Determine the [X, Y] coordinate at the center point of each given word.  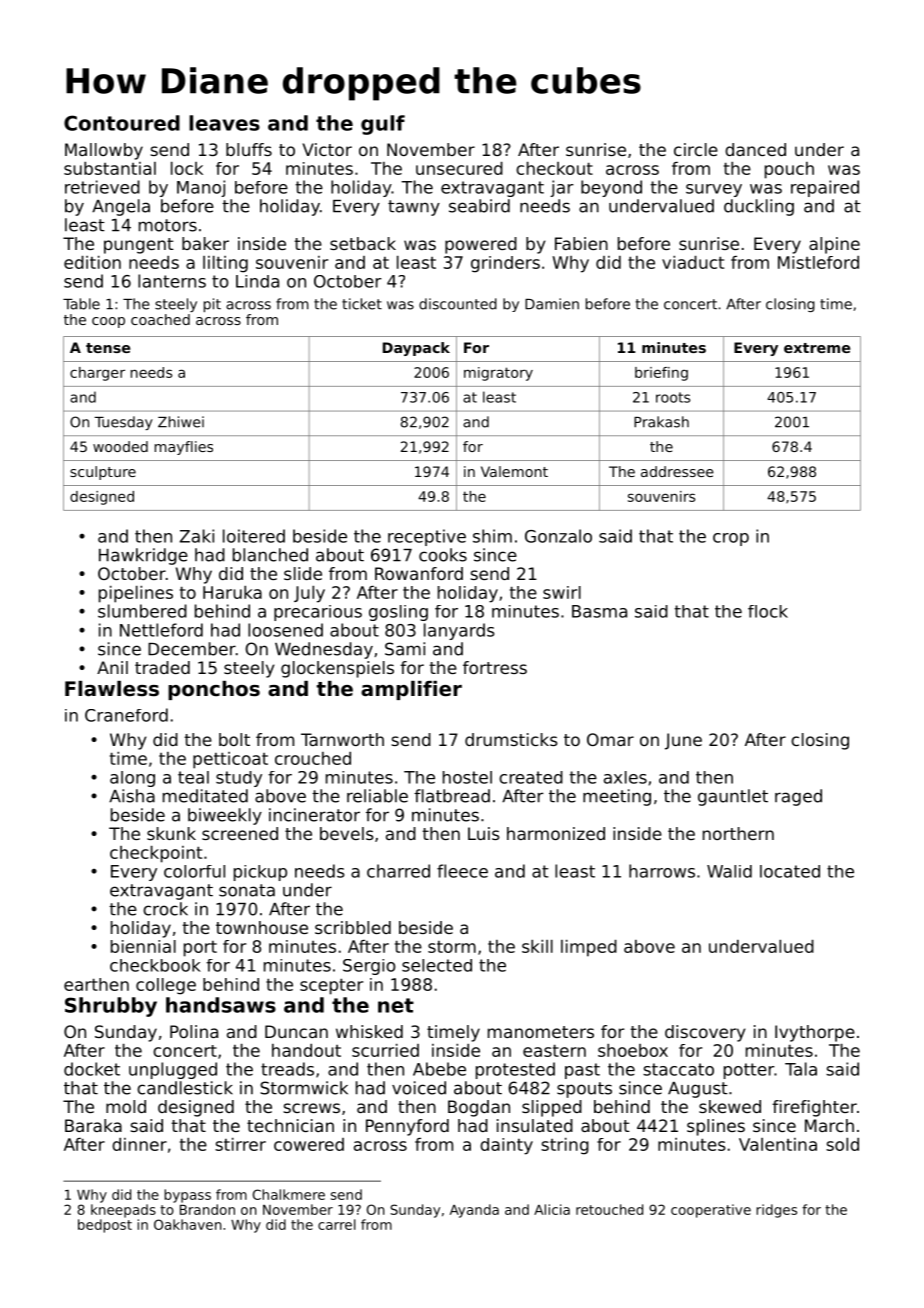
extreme [817, 348]
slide [303, 573]
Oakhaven [188, 1224]
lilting [225, 264]
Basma [599, 611]
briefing [661, 374]
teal [193, 777]
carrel [337, 1224]
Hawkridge [143, 556]
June [683, 741]
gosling [398, 613]
